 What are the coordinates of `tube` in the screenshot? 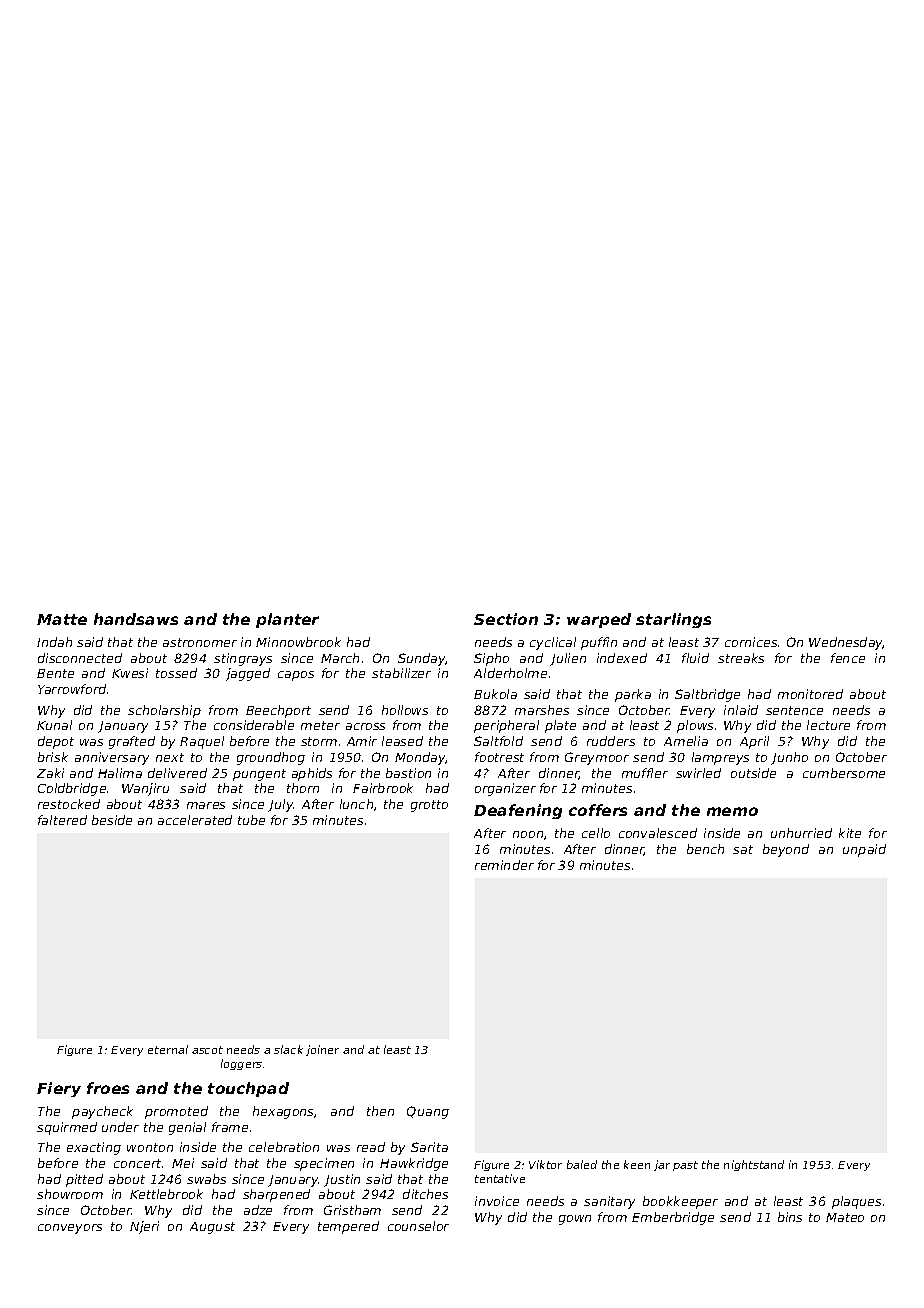 It's located at (251, 820).
